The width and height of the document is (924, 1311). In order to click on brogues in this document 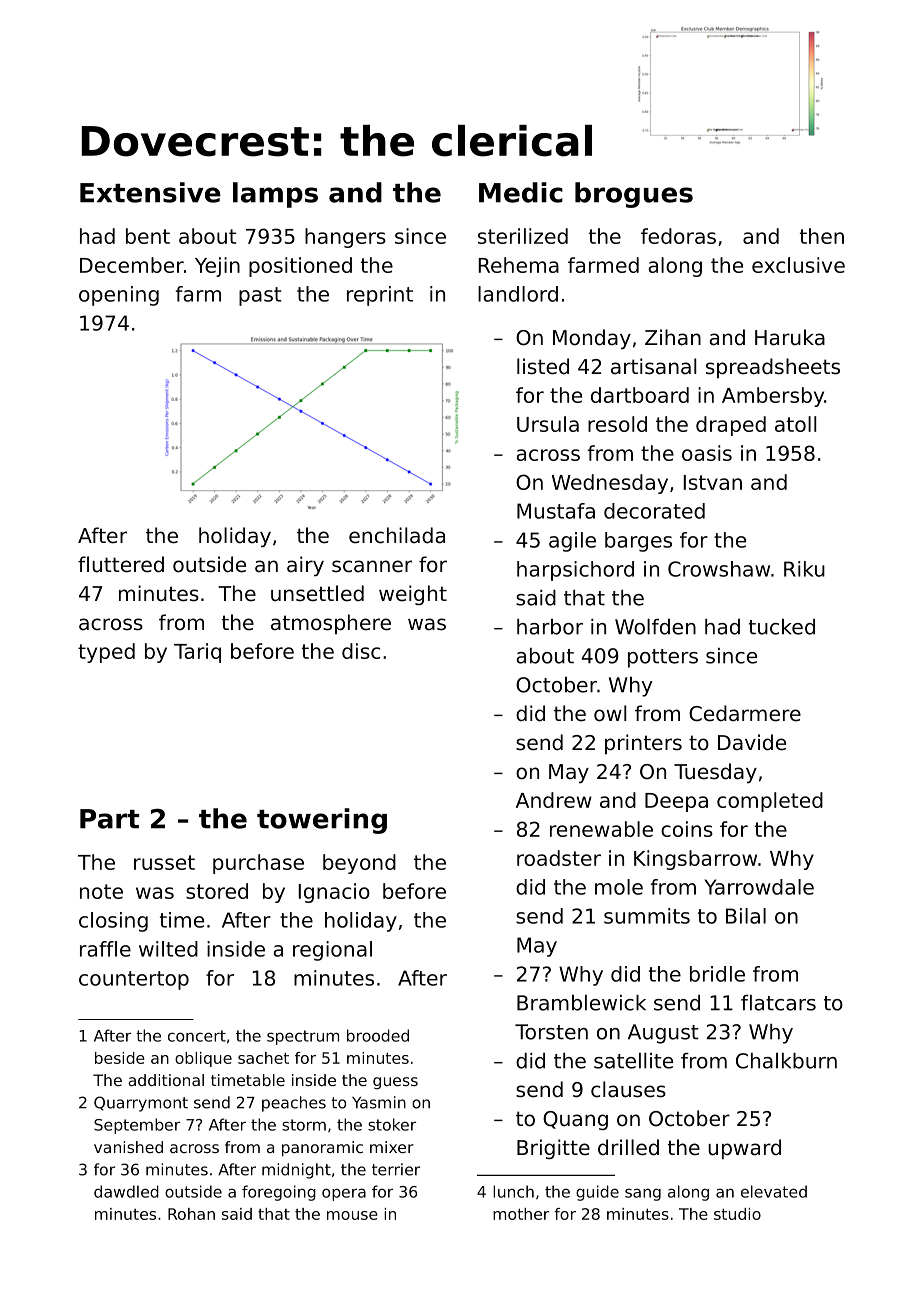, I will do `click(634, 195)`.
